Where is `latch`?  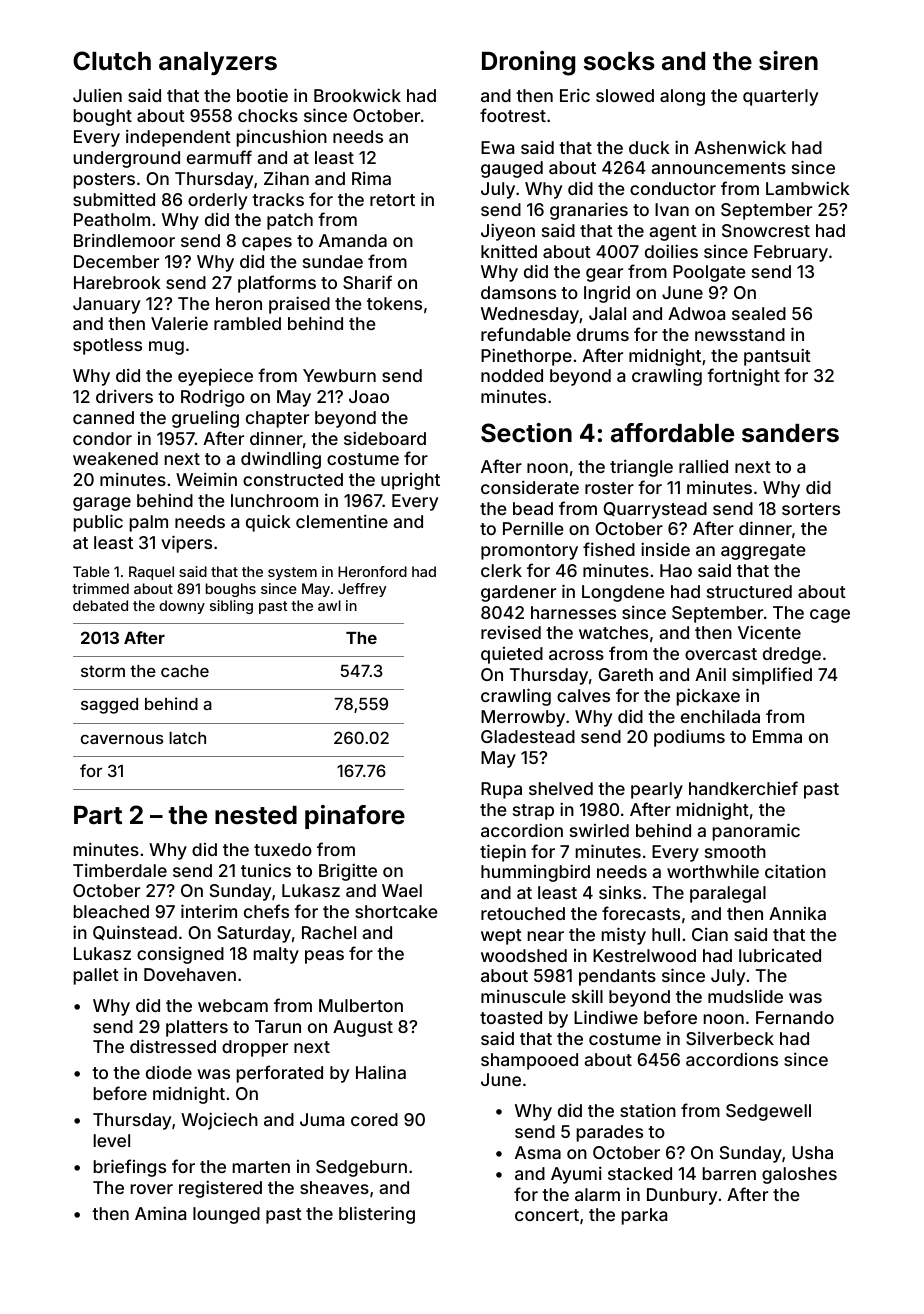 latch is located at coordinates (187, 738).
